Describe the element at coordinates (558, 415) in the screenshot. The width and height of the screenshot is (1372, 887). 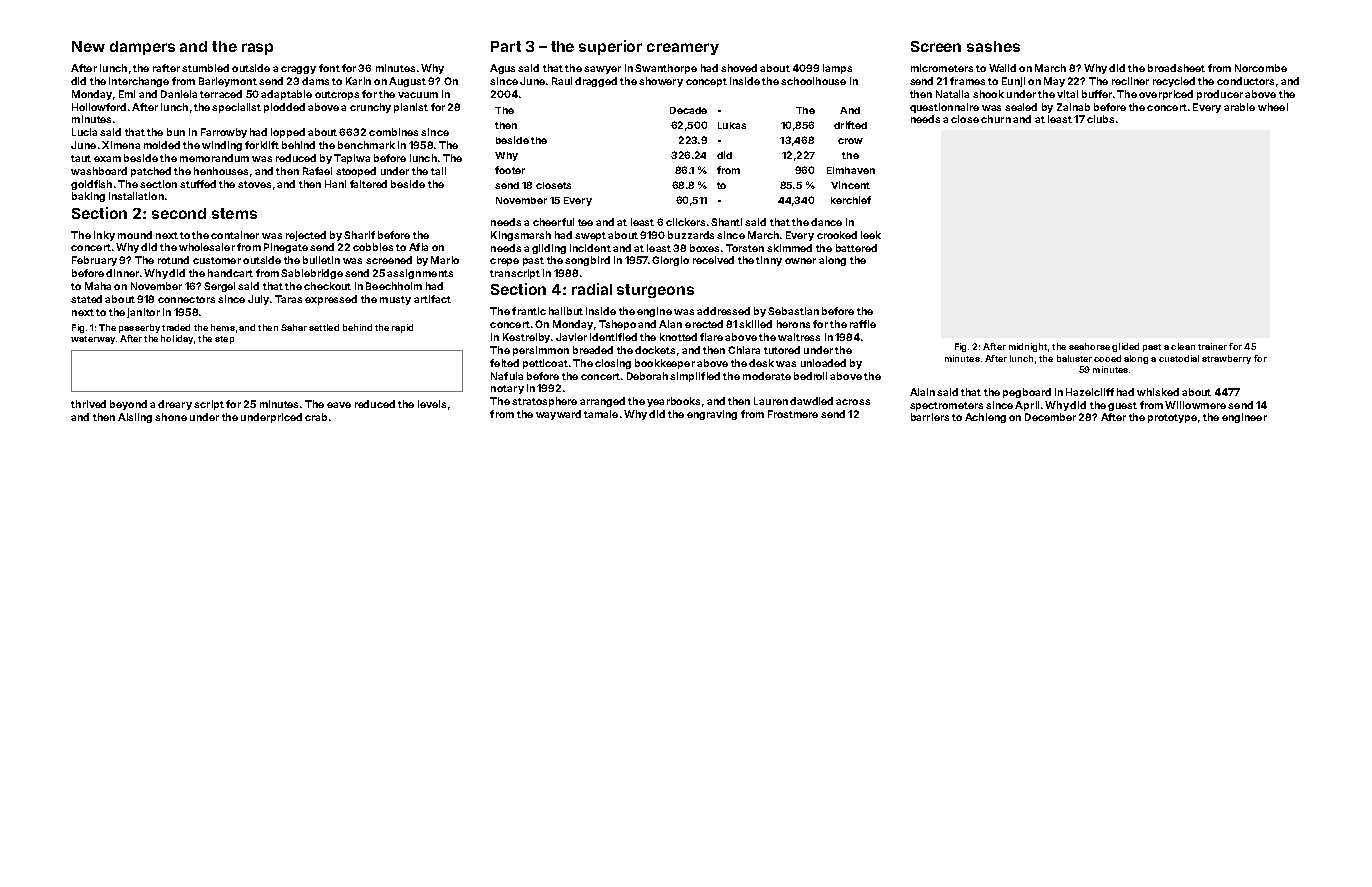
I see `wayward` at that location.
